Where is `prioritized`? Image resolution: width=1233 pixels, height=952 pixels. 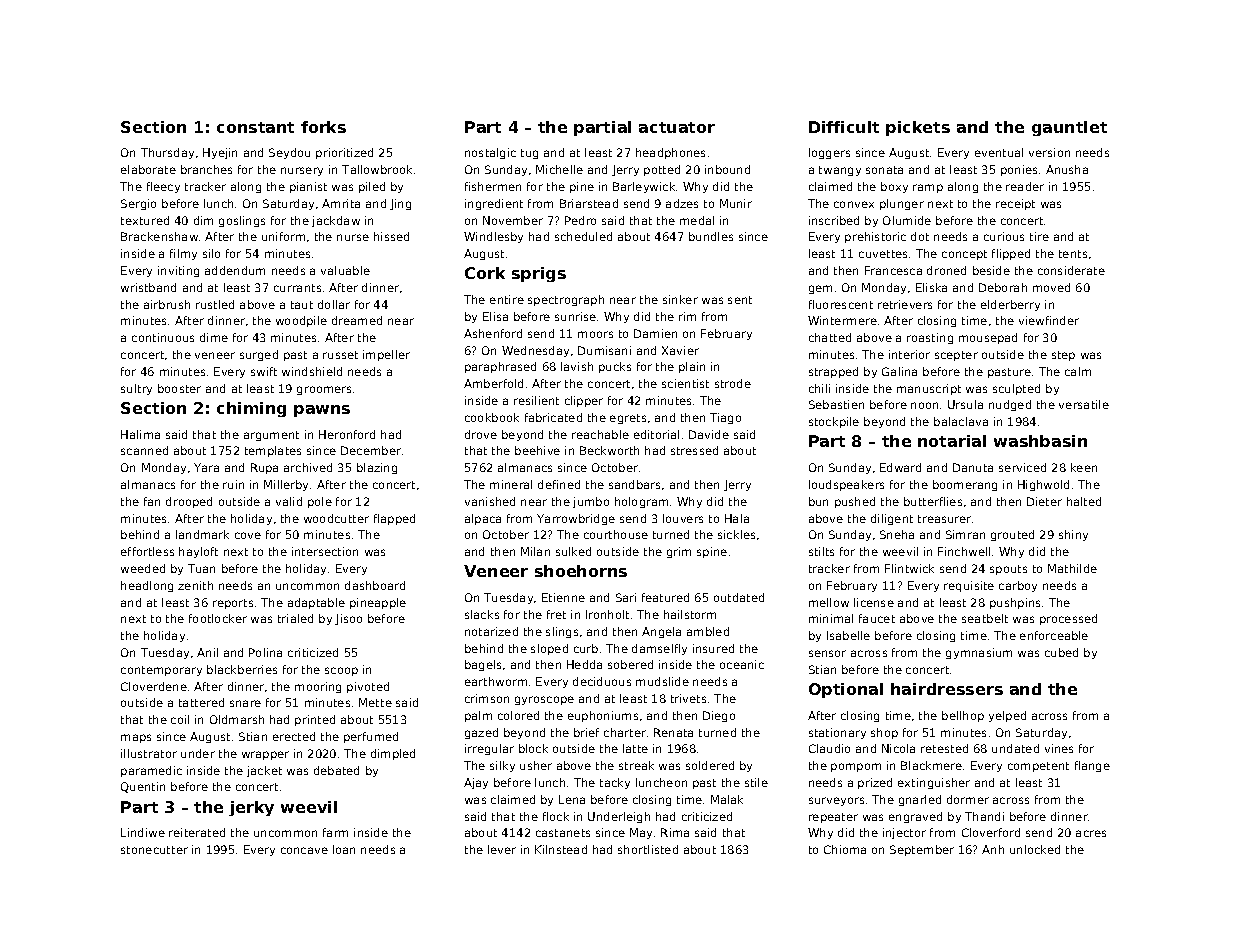 prioritized is located at coordinates (344, 153).
